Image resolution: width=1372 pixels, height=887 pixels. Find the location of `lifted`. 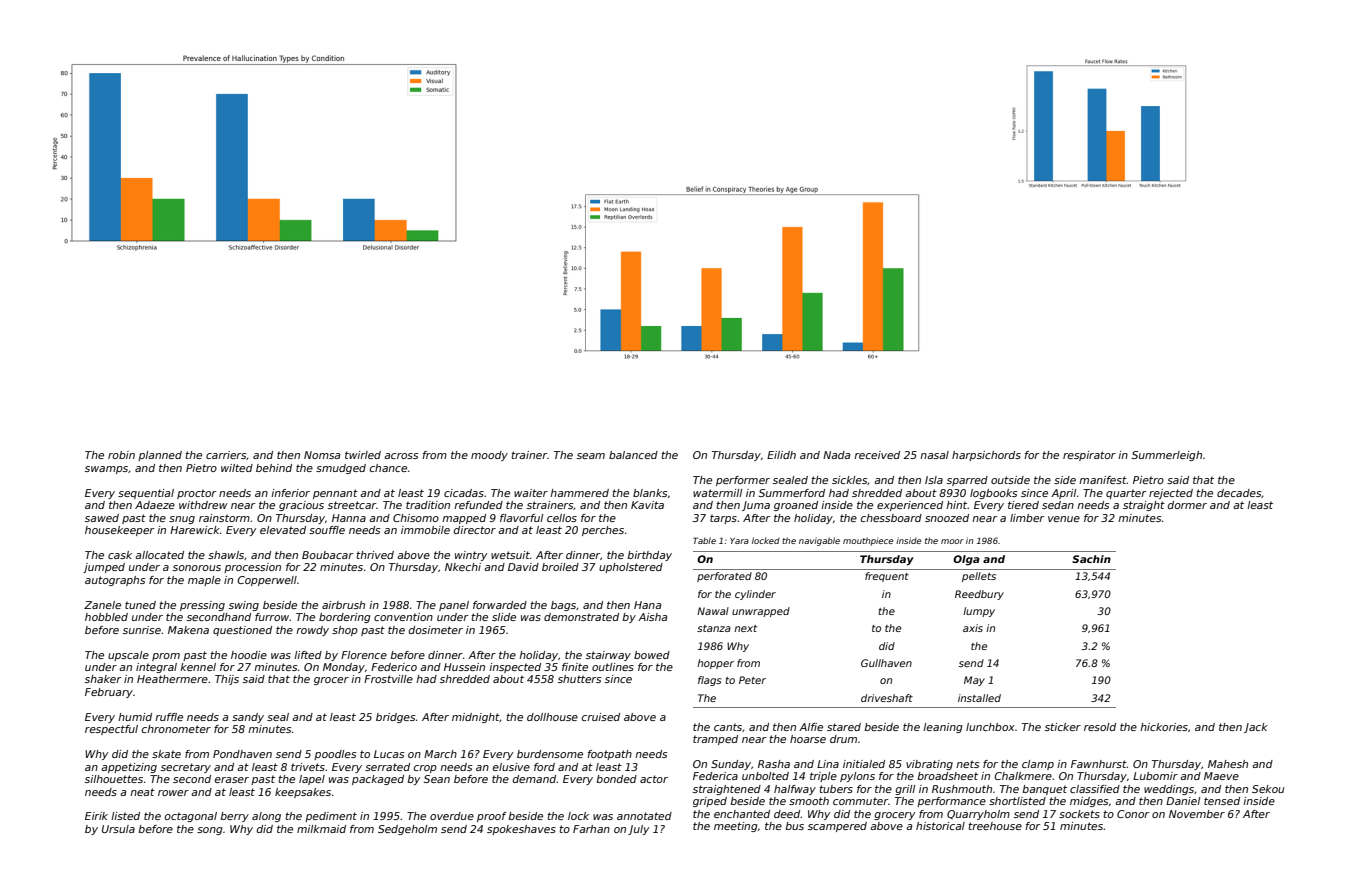

lifted is located at coordinates (308, 655).
